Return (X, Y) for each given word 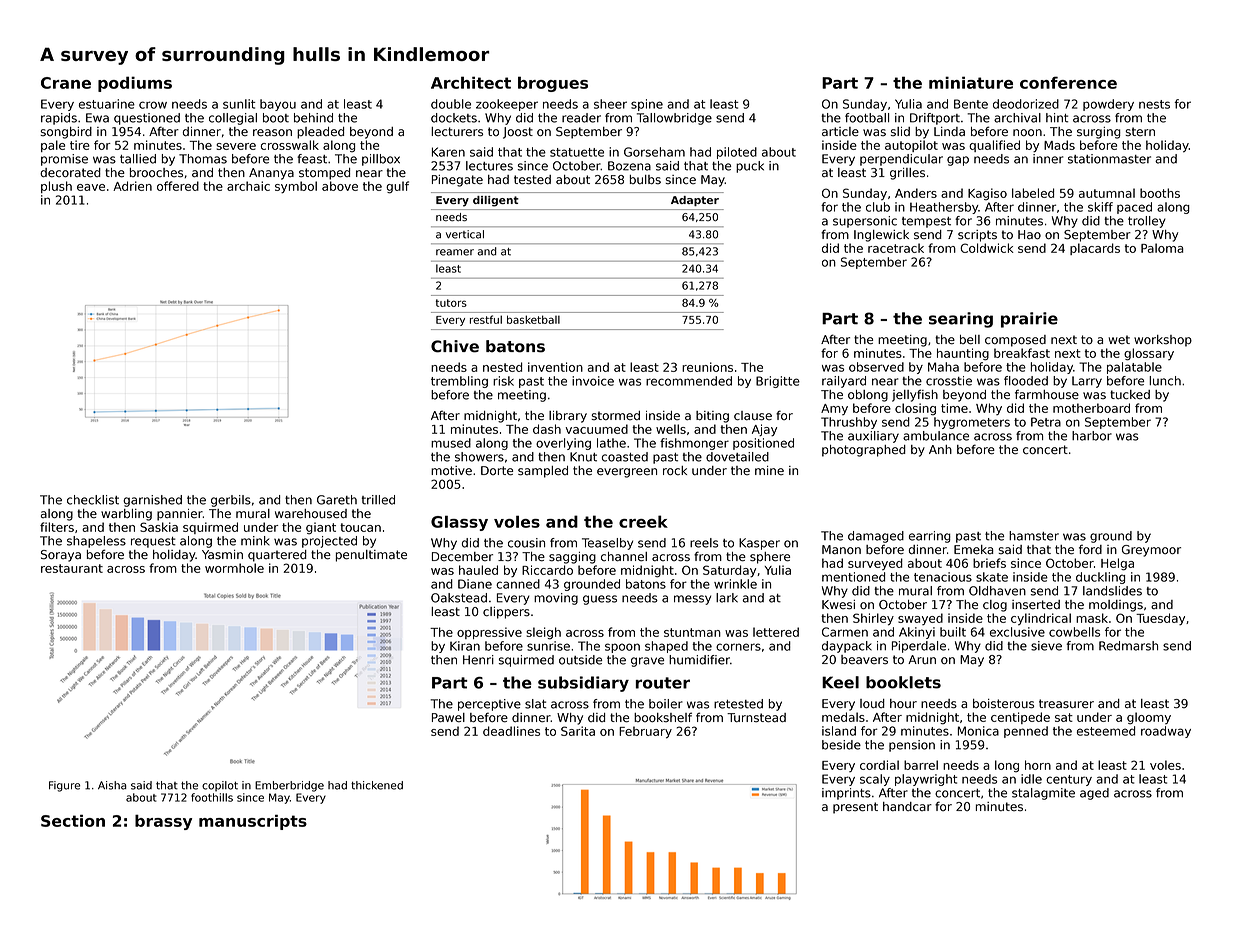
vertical (465, 234)
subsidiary (583, 684)
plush (56, 187)
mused (451, 443)
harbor (1092, 436)
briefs (989, 563)
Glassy (459, 523)
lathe (611, 443)
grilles (907, 174)
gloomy (1149, 718)
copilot (220, 786)
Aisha (112, 785)
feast (312, 159)
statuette (577, 152)
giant (321, 528)
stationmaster (1109, 159)
